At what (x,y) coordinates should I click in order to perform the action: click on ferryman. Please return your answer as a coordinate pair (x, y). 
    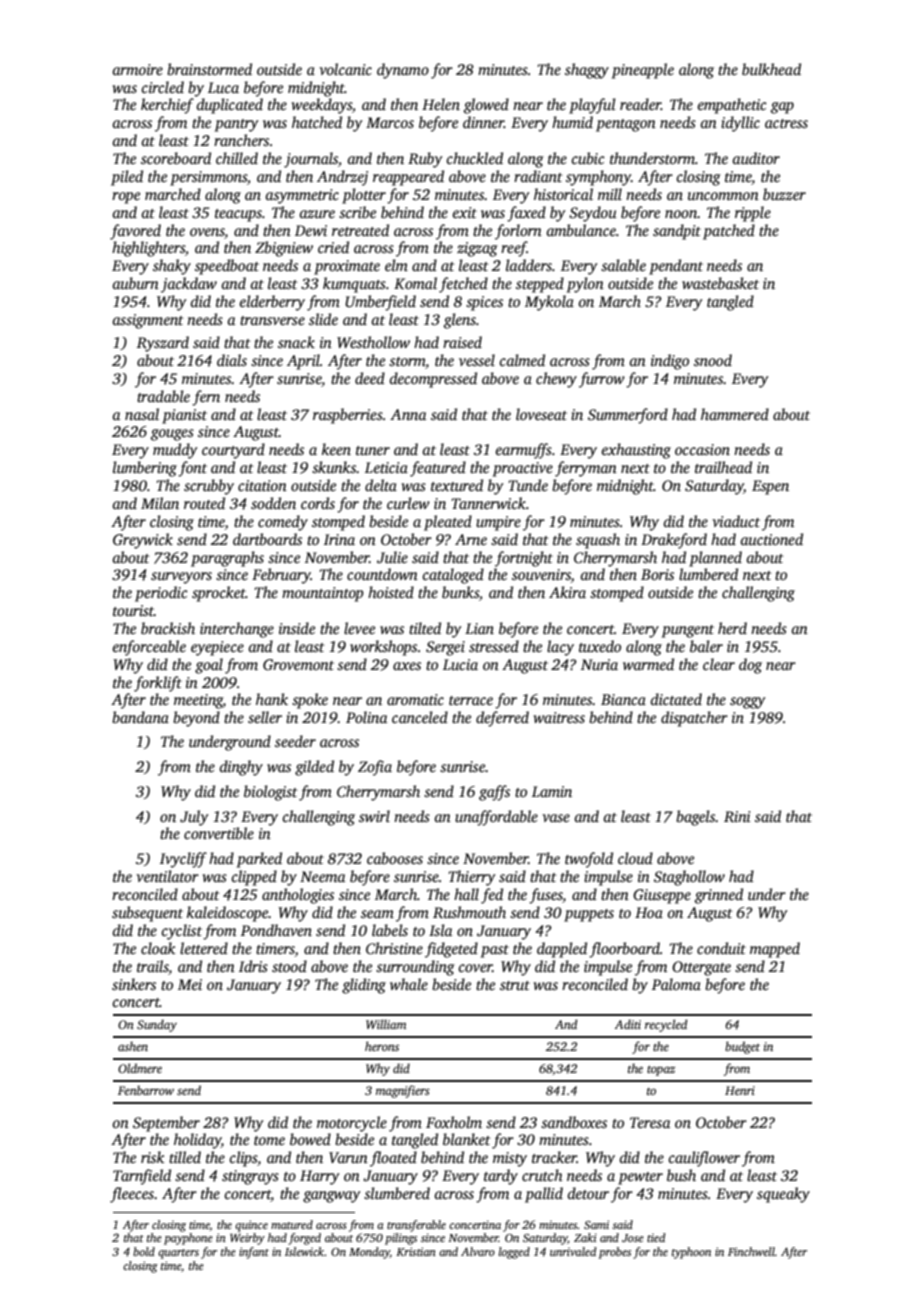
    Looking at the image, I should click on (586, 469).
